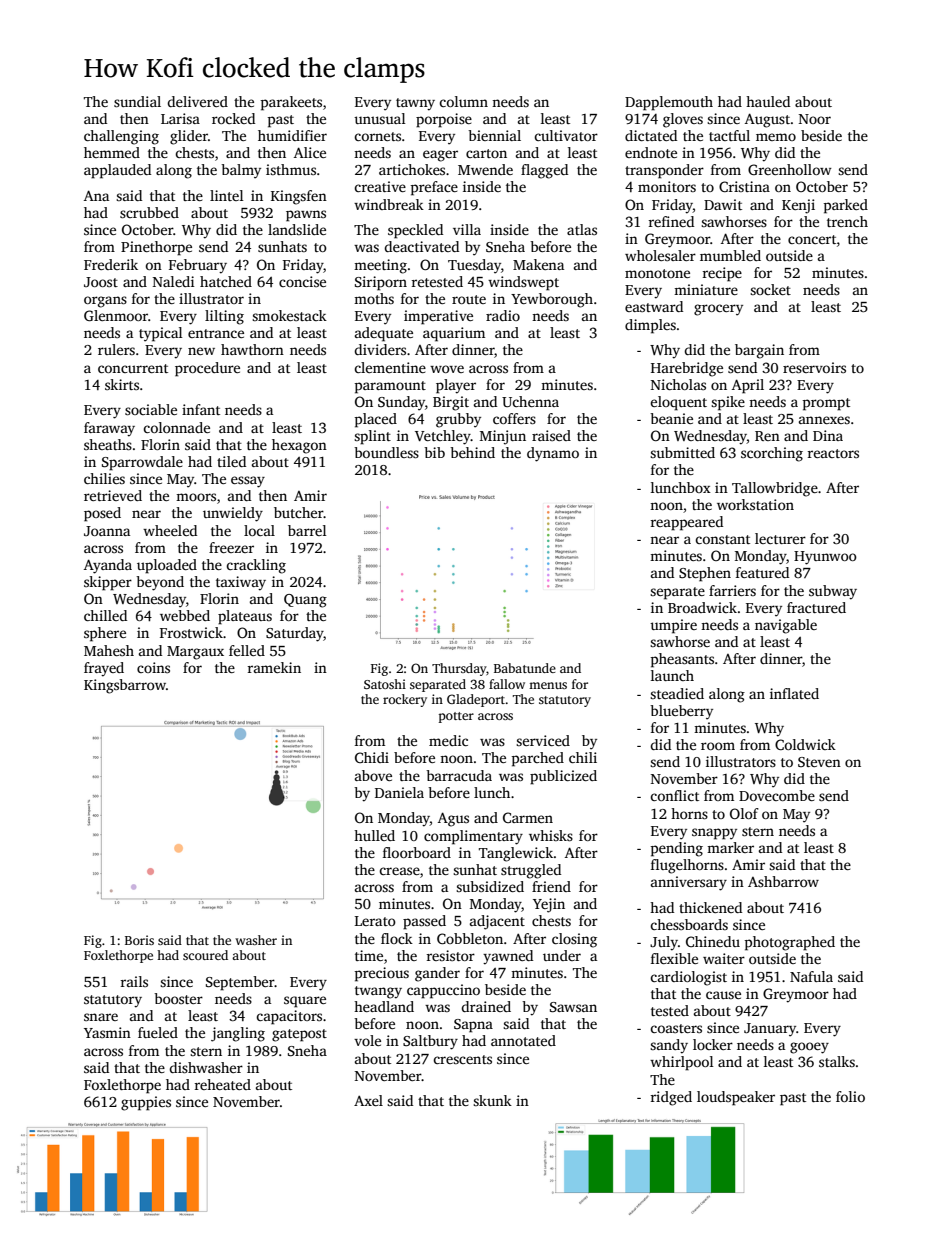 Image resolution: width=952 pixels, height=1233 pixels. I want to click on skunk, so click(492, 1100).
